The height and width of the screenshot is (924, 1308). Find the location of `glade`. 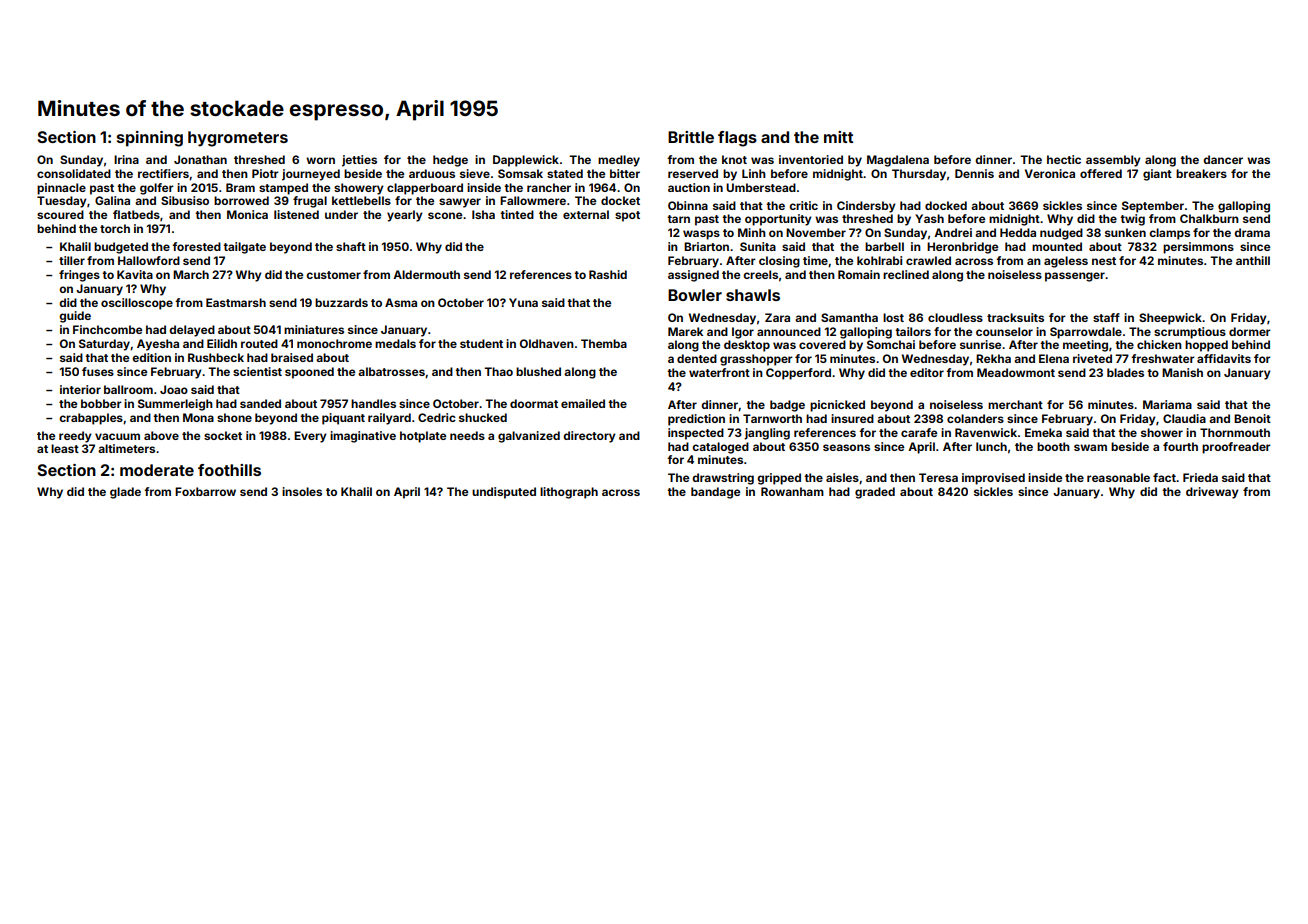

glade is located at coordinates (125, 493).
